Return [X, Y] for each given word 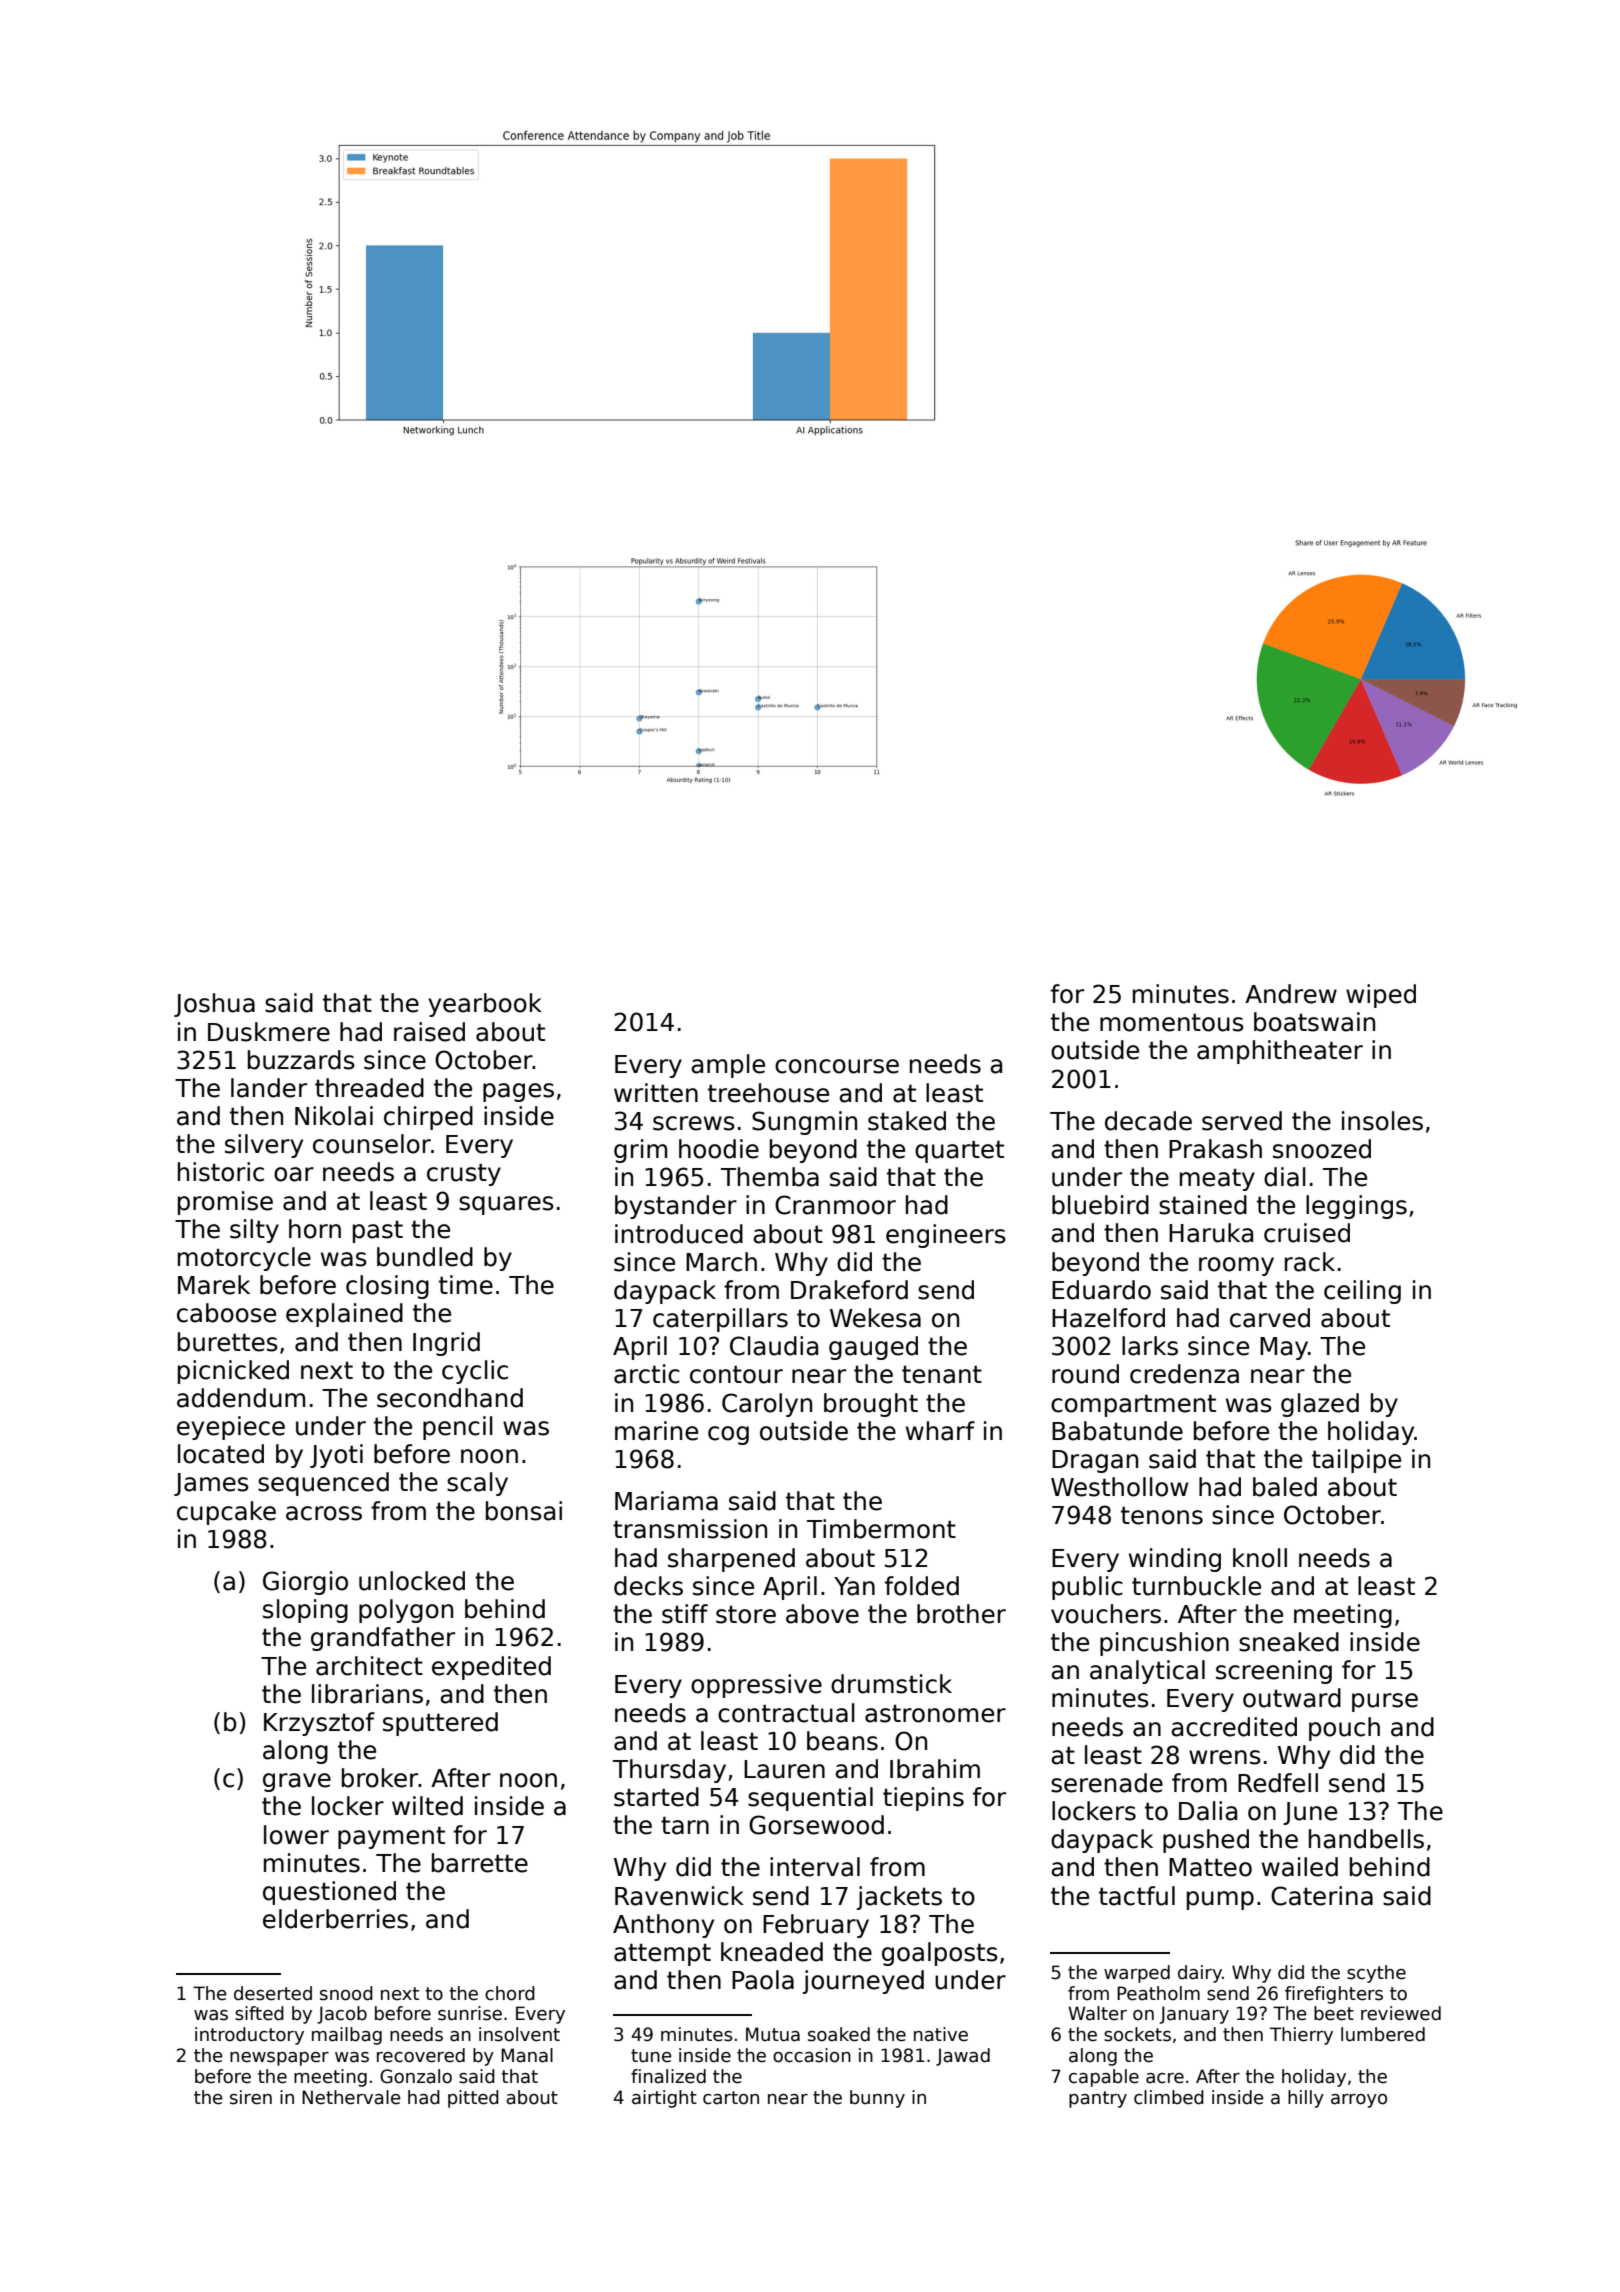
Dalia [1208, 1811]
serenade [1107, 1783]
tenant [942, 1374]
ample [728, 1066]
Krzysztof [319, 1724]
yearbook [485, 1005]
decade [1148, 1121]
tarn [685, 1825]
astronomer [935, 1714]
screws [694, 1123]
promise [225, 1203]
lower [296, 1835]
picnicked [233, 1372]
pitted [473, 2099]
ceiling [1362, 1292]
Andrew [1291, 994]
